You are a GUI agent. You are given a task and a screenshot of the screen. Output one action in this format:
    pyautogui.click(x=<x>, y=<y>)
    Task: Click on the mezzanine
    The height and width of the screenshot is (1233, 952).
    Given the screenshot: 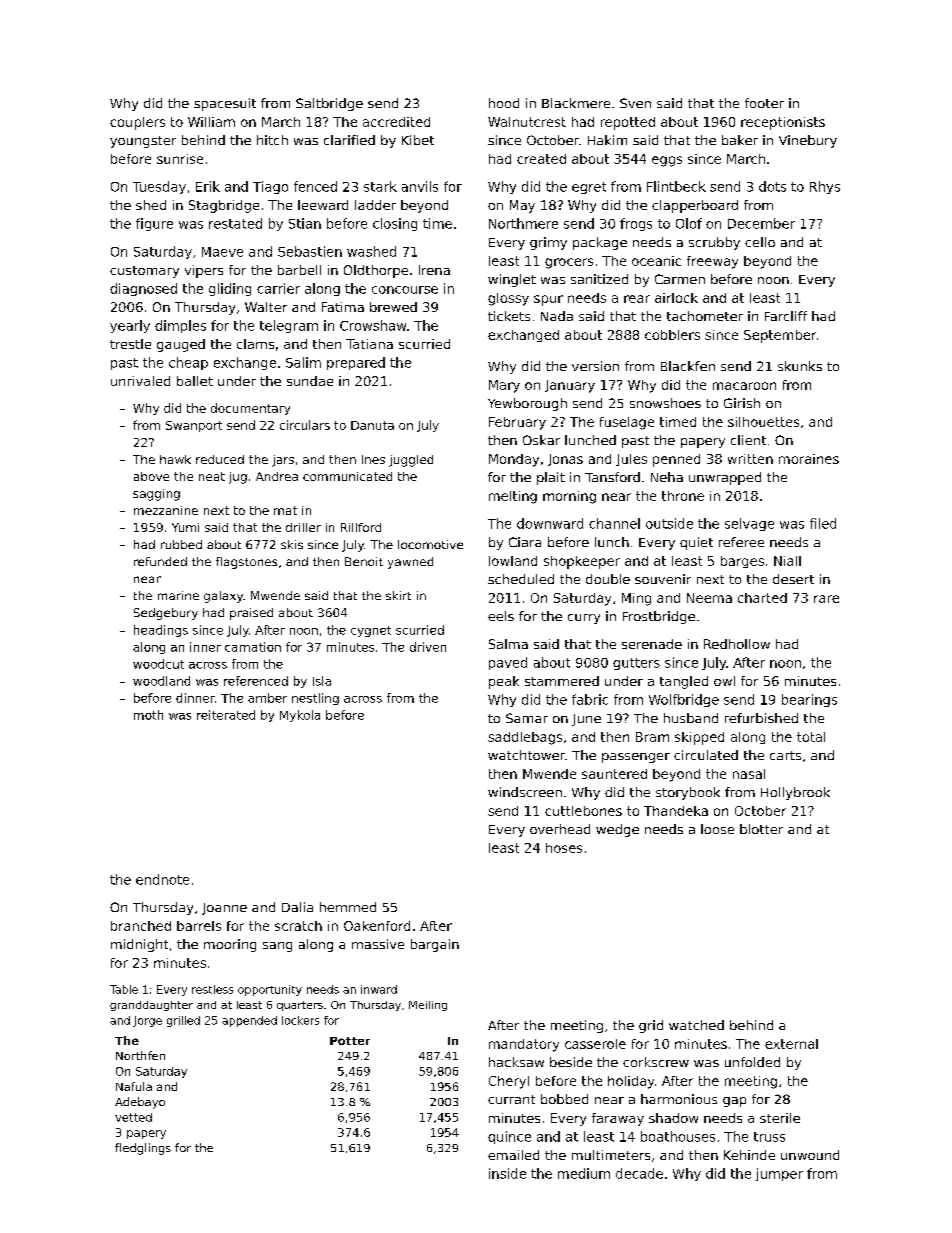 What is the action you would take?
    pyautogui.click(x=166, y=510)
